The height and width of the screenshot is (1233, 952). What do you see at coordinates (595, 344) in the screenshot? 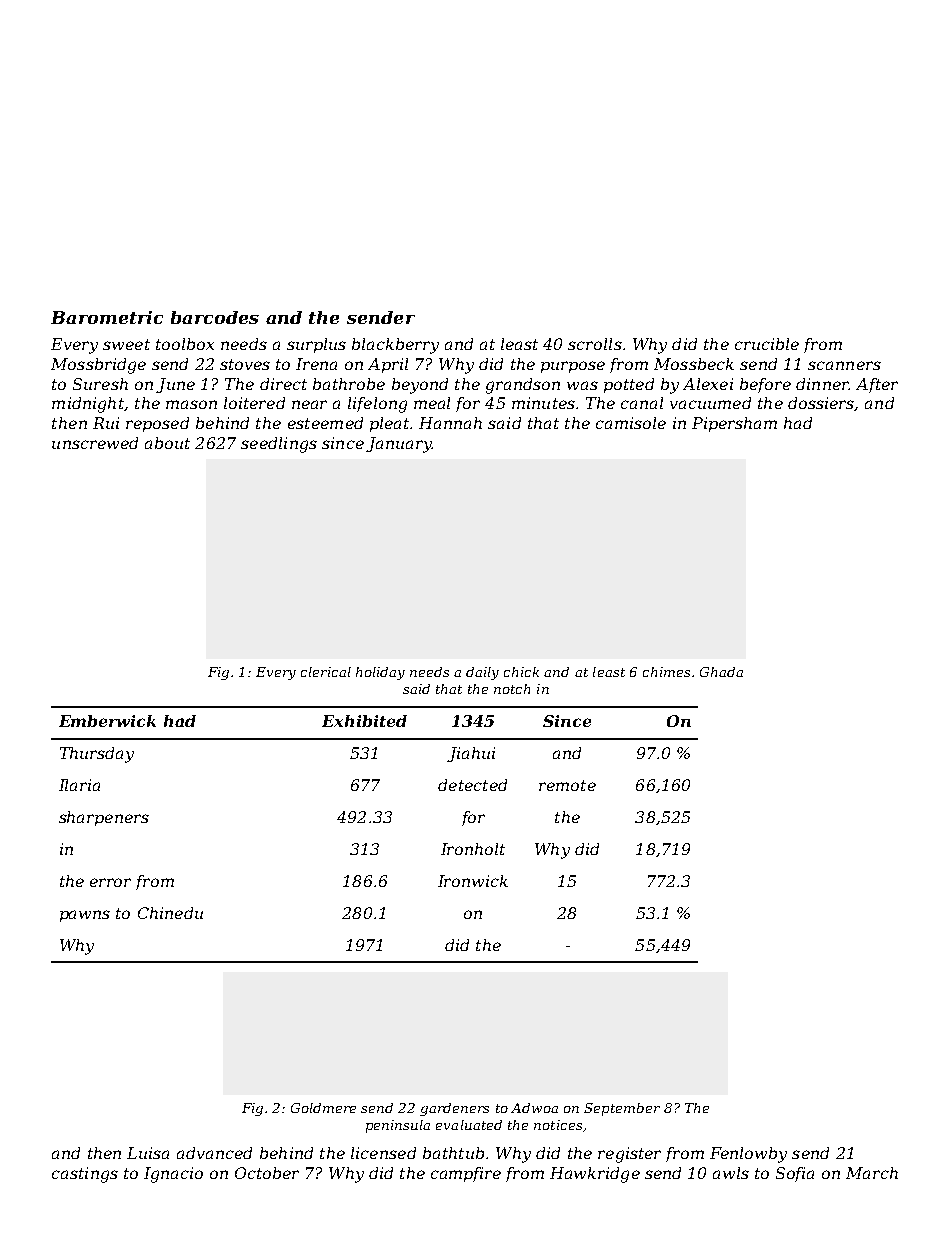
I see `scrolls` at bounding box center [595, 344].
